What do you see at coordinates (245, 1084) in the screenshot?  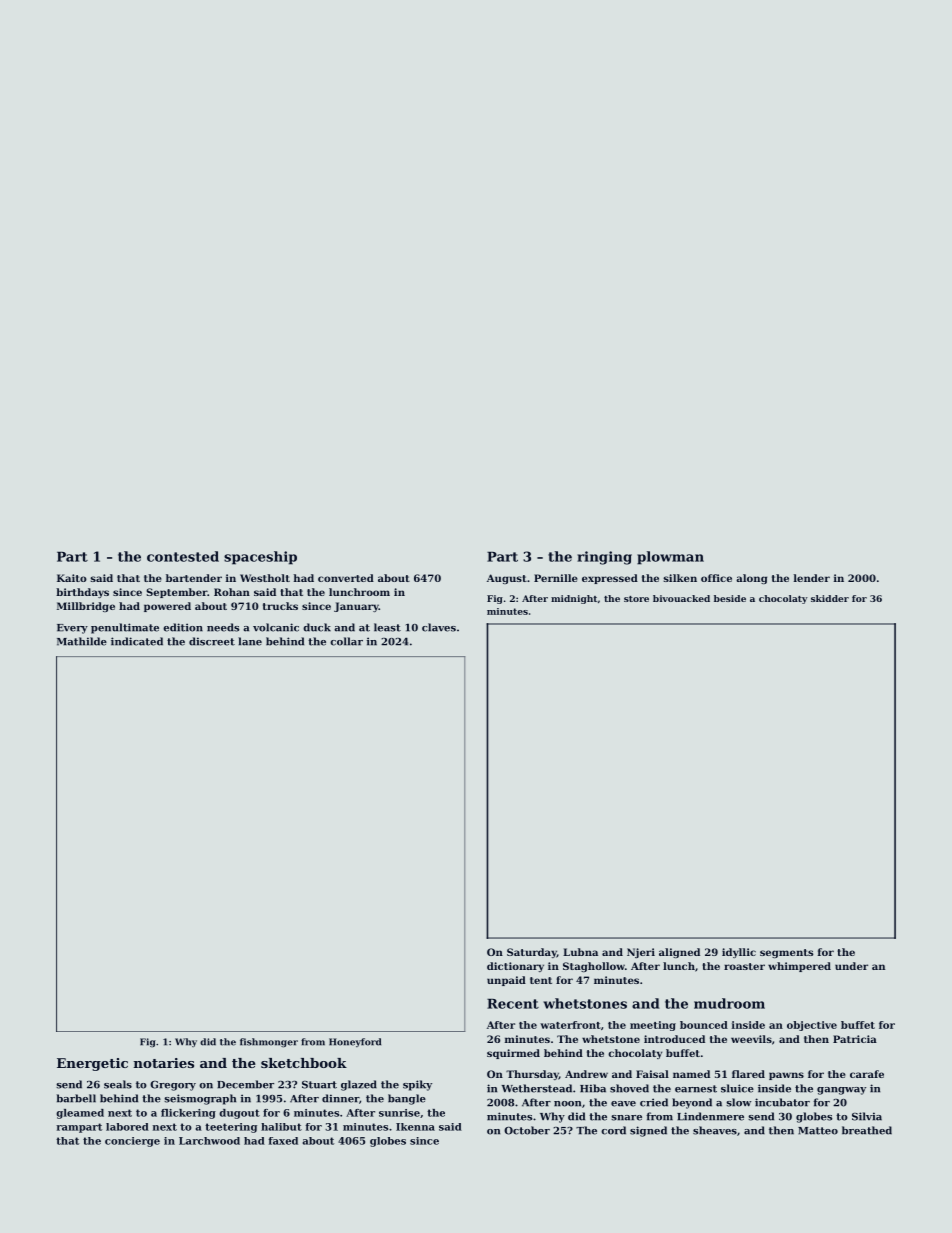 I see `December` at bounding box center [245, 1084].
